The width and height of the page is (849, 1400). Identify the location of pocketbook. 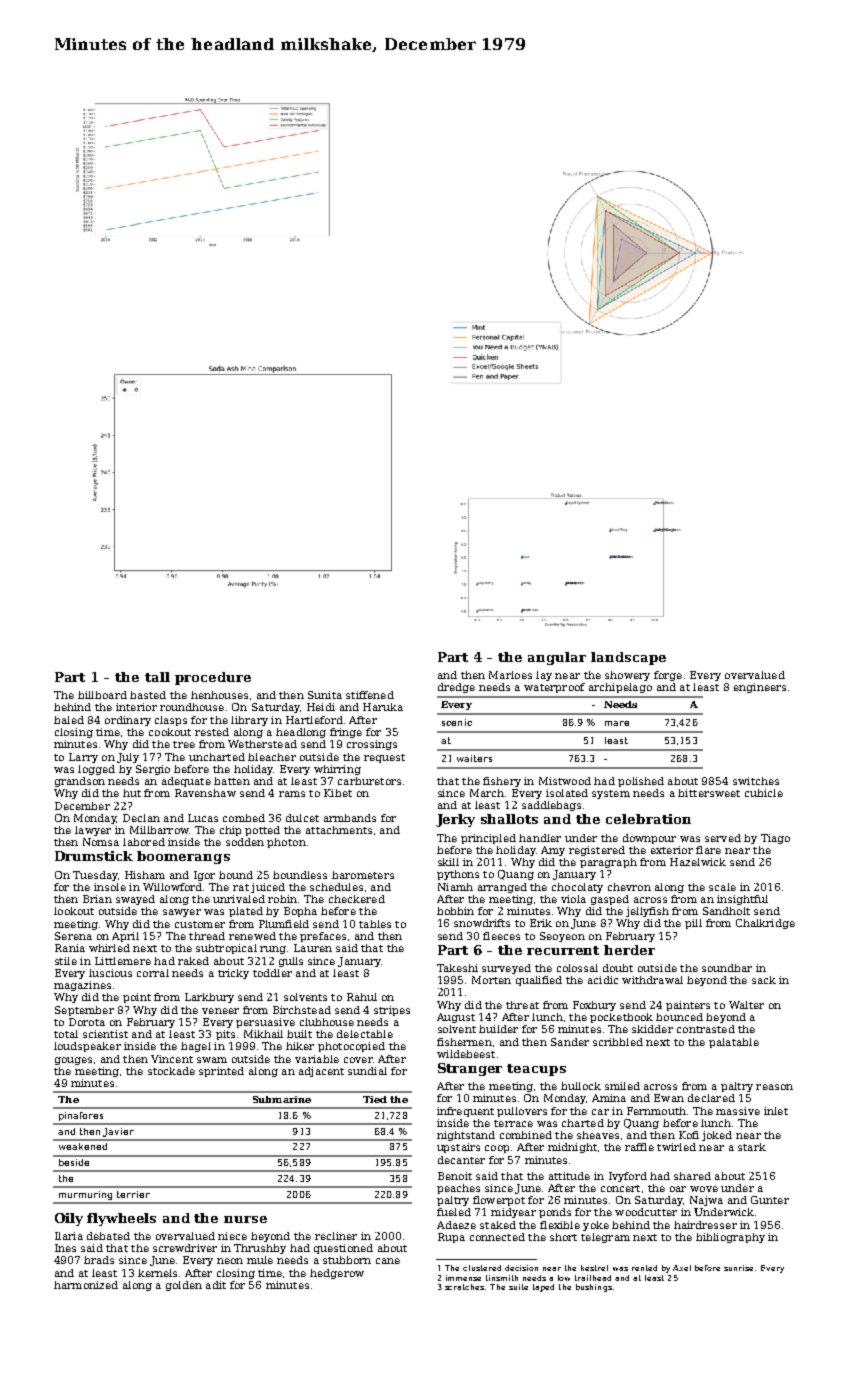
(621, 1018).
